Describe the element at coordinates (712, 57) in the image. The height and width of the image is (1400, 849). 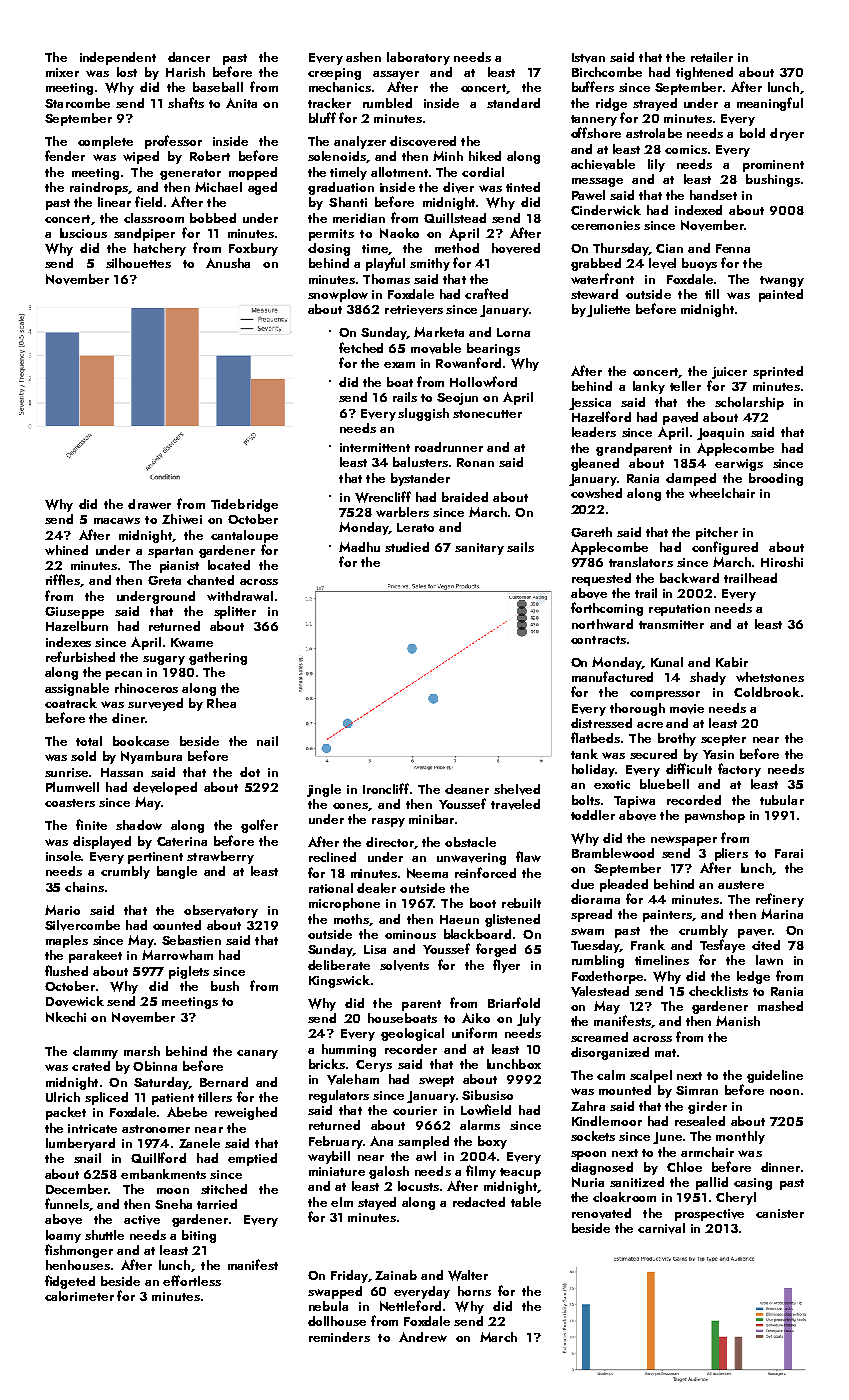
I see `retailer` at that location.
